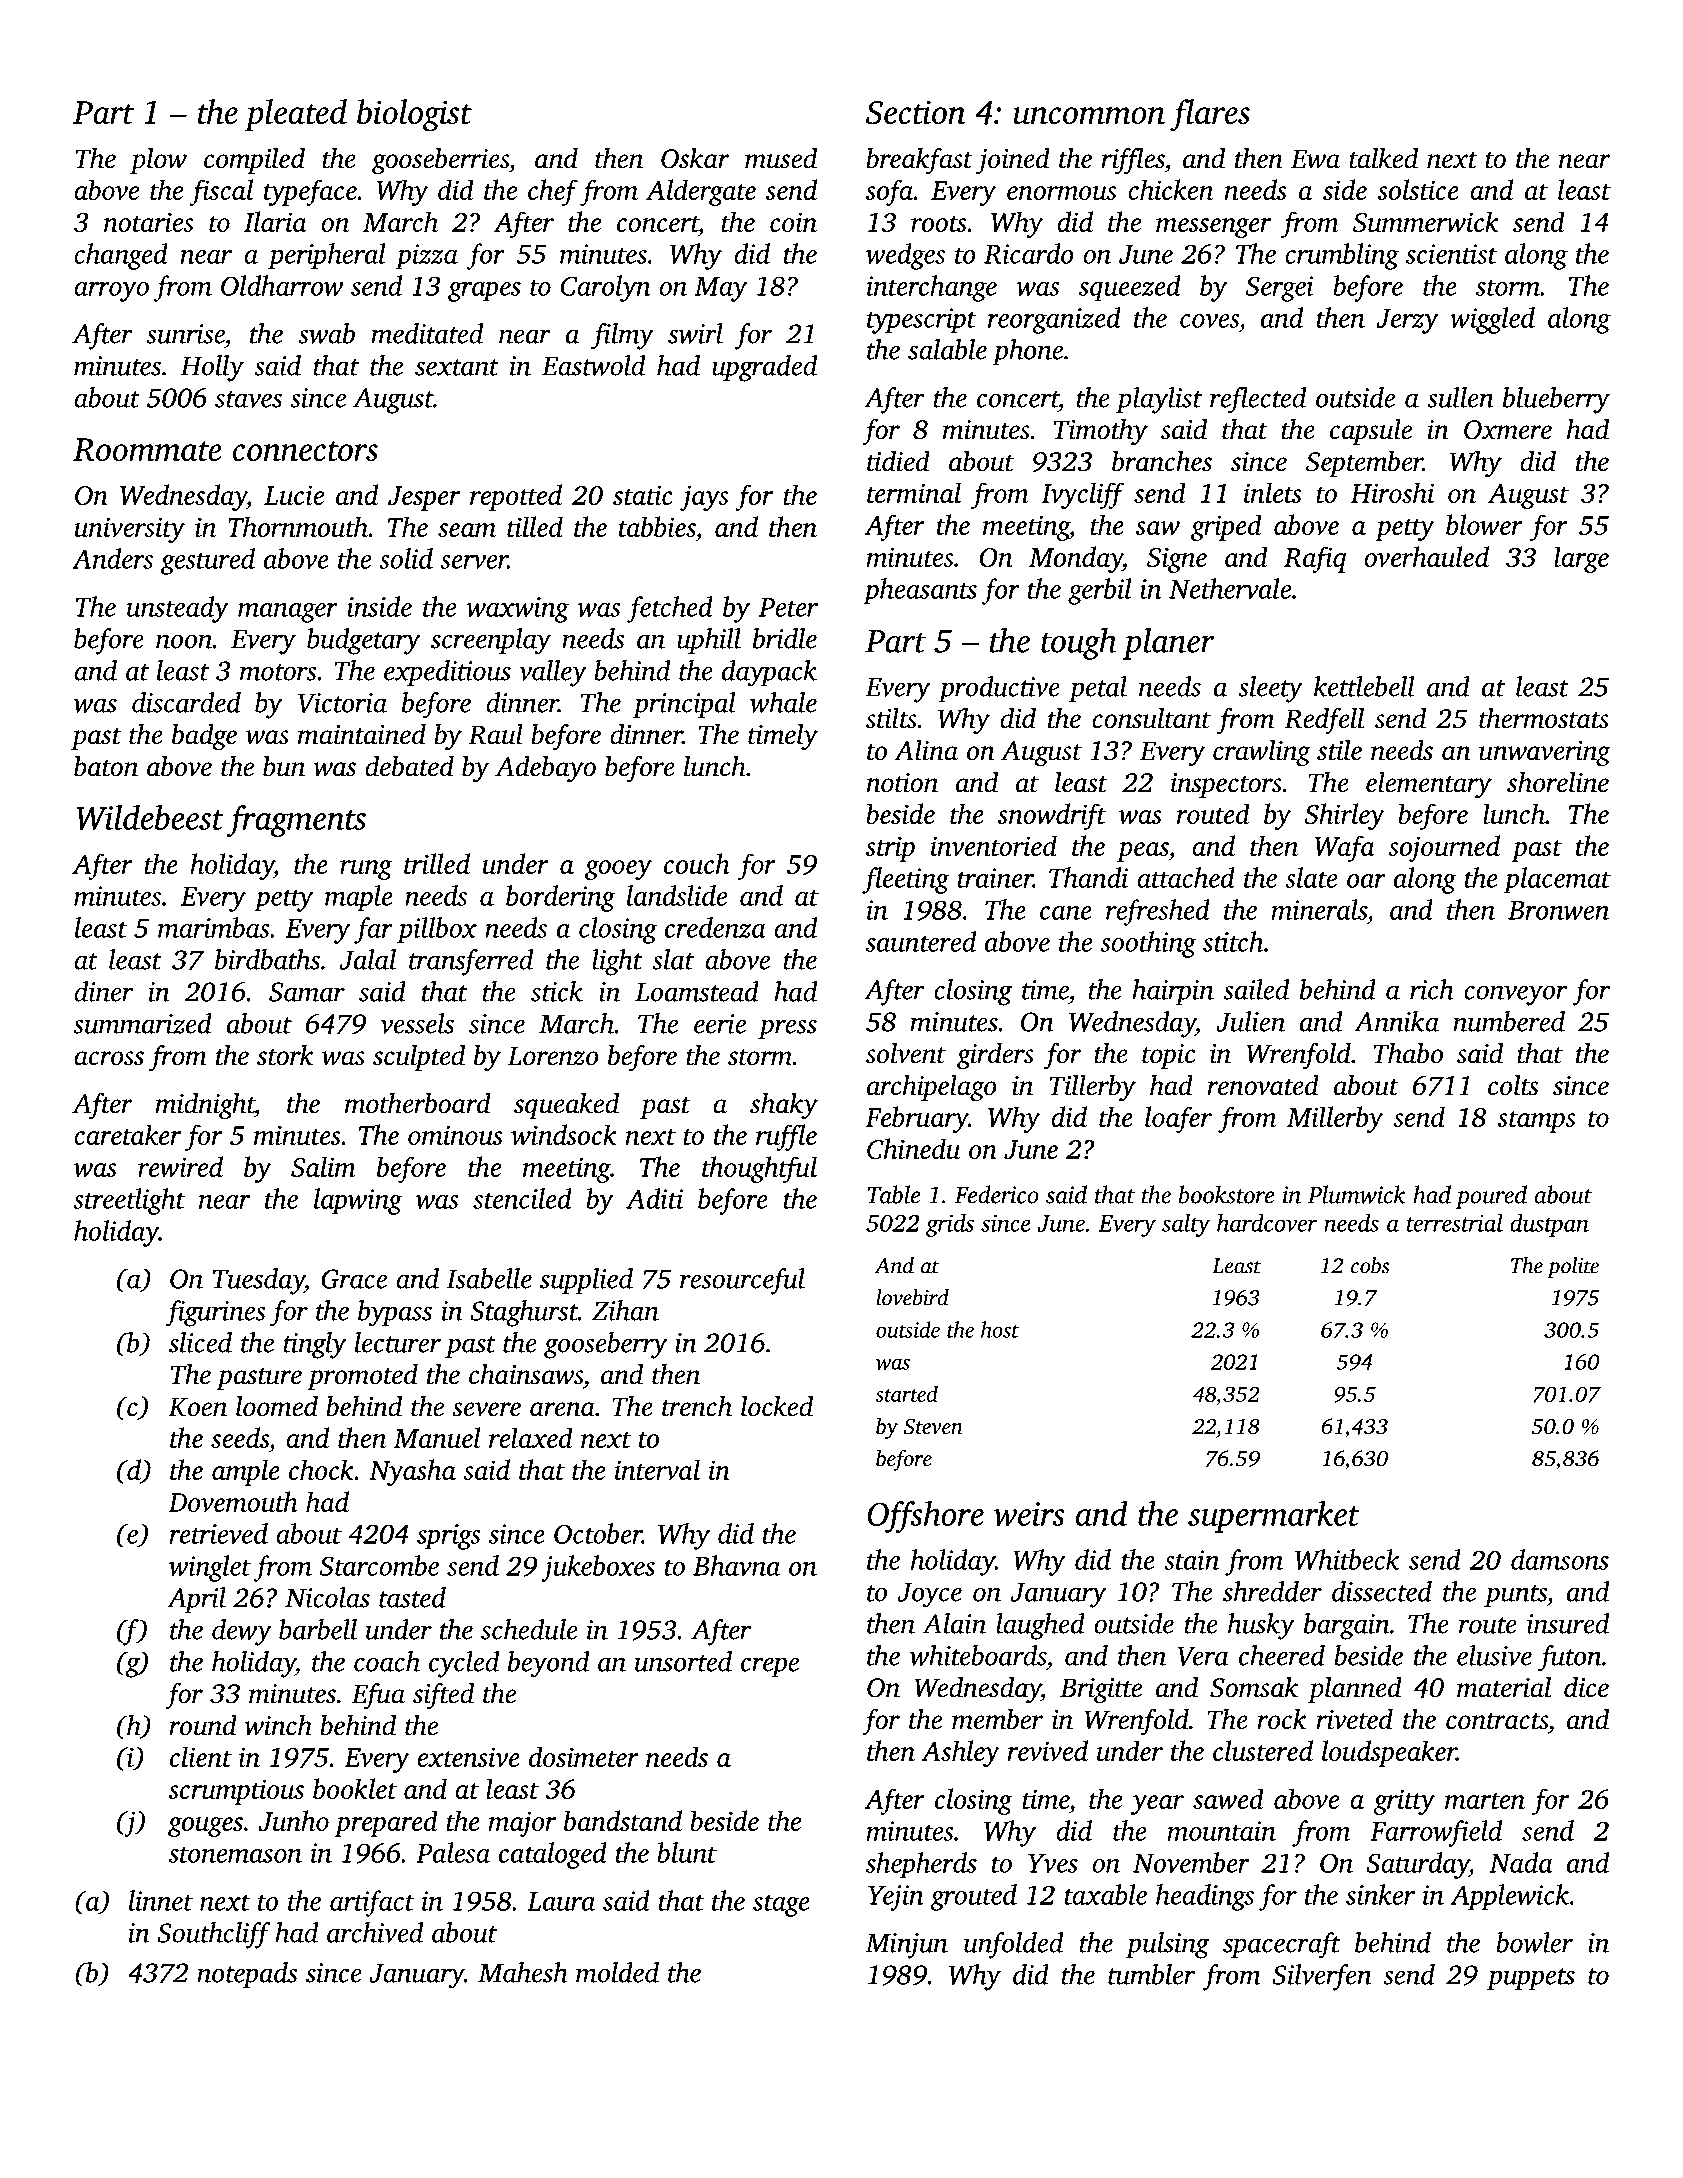  I want to click on tough, so click(1078, 644).
